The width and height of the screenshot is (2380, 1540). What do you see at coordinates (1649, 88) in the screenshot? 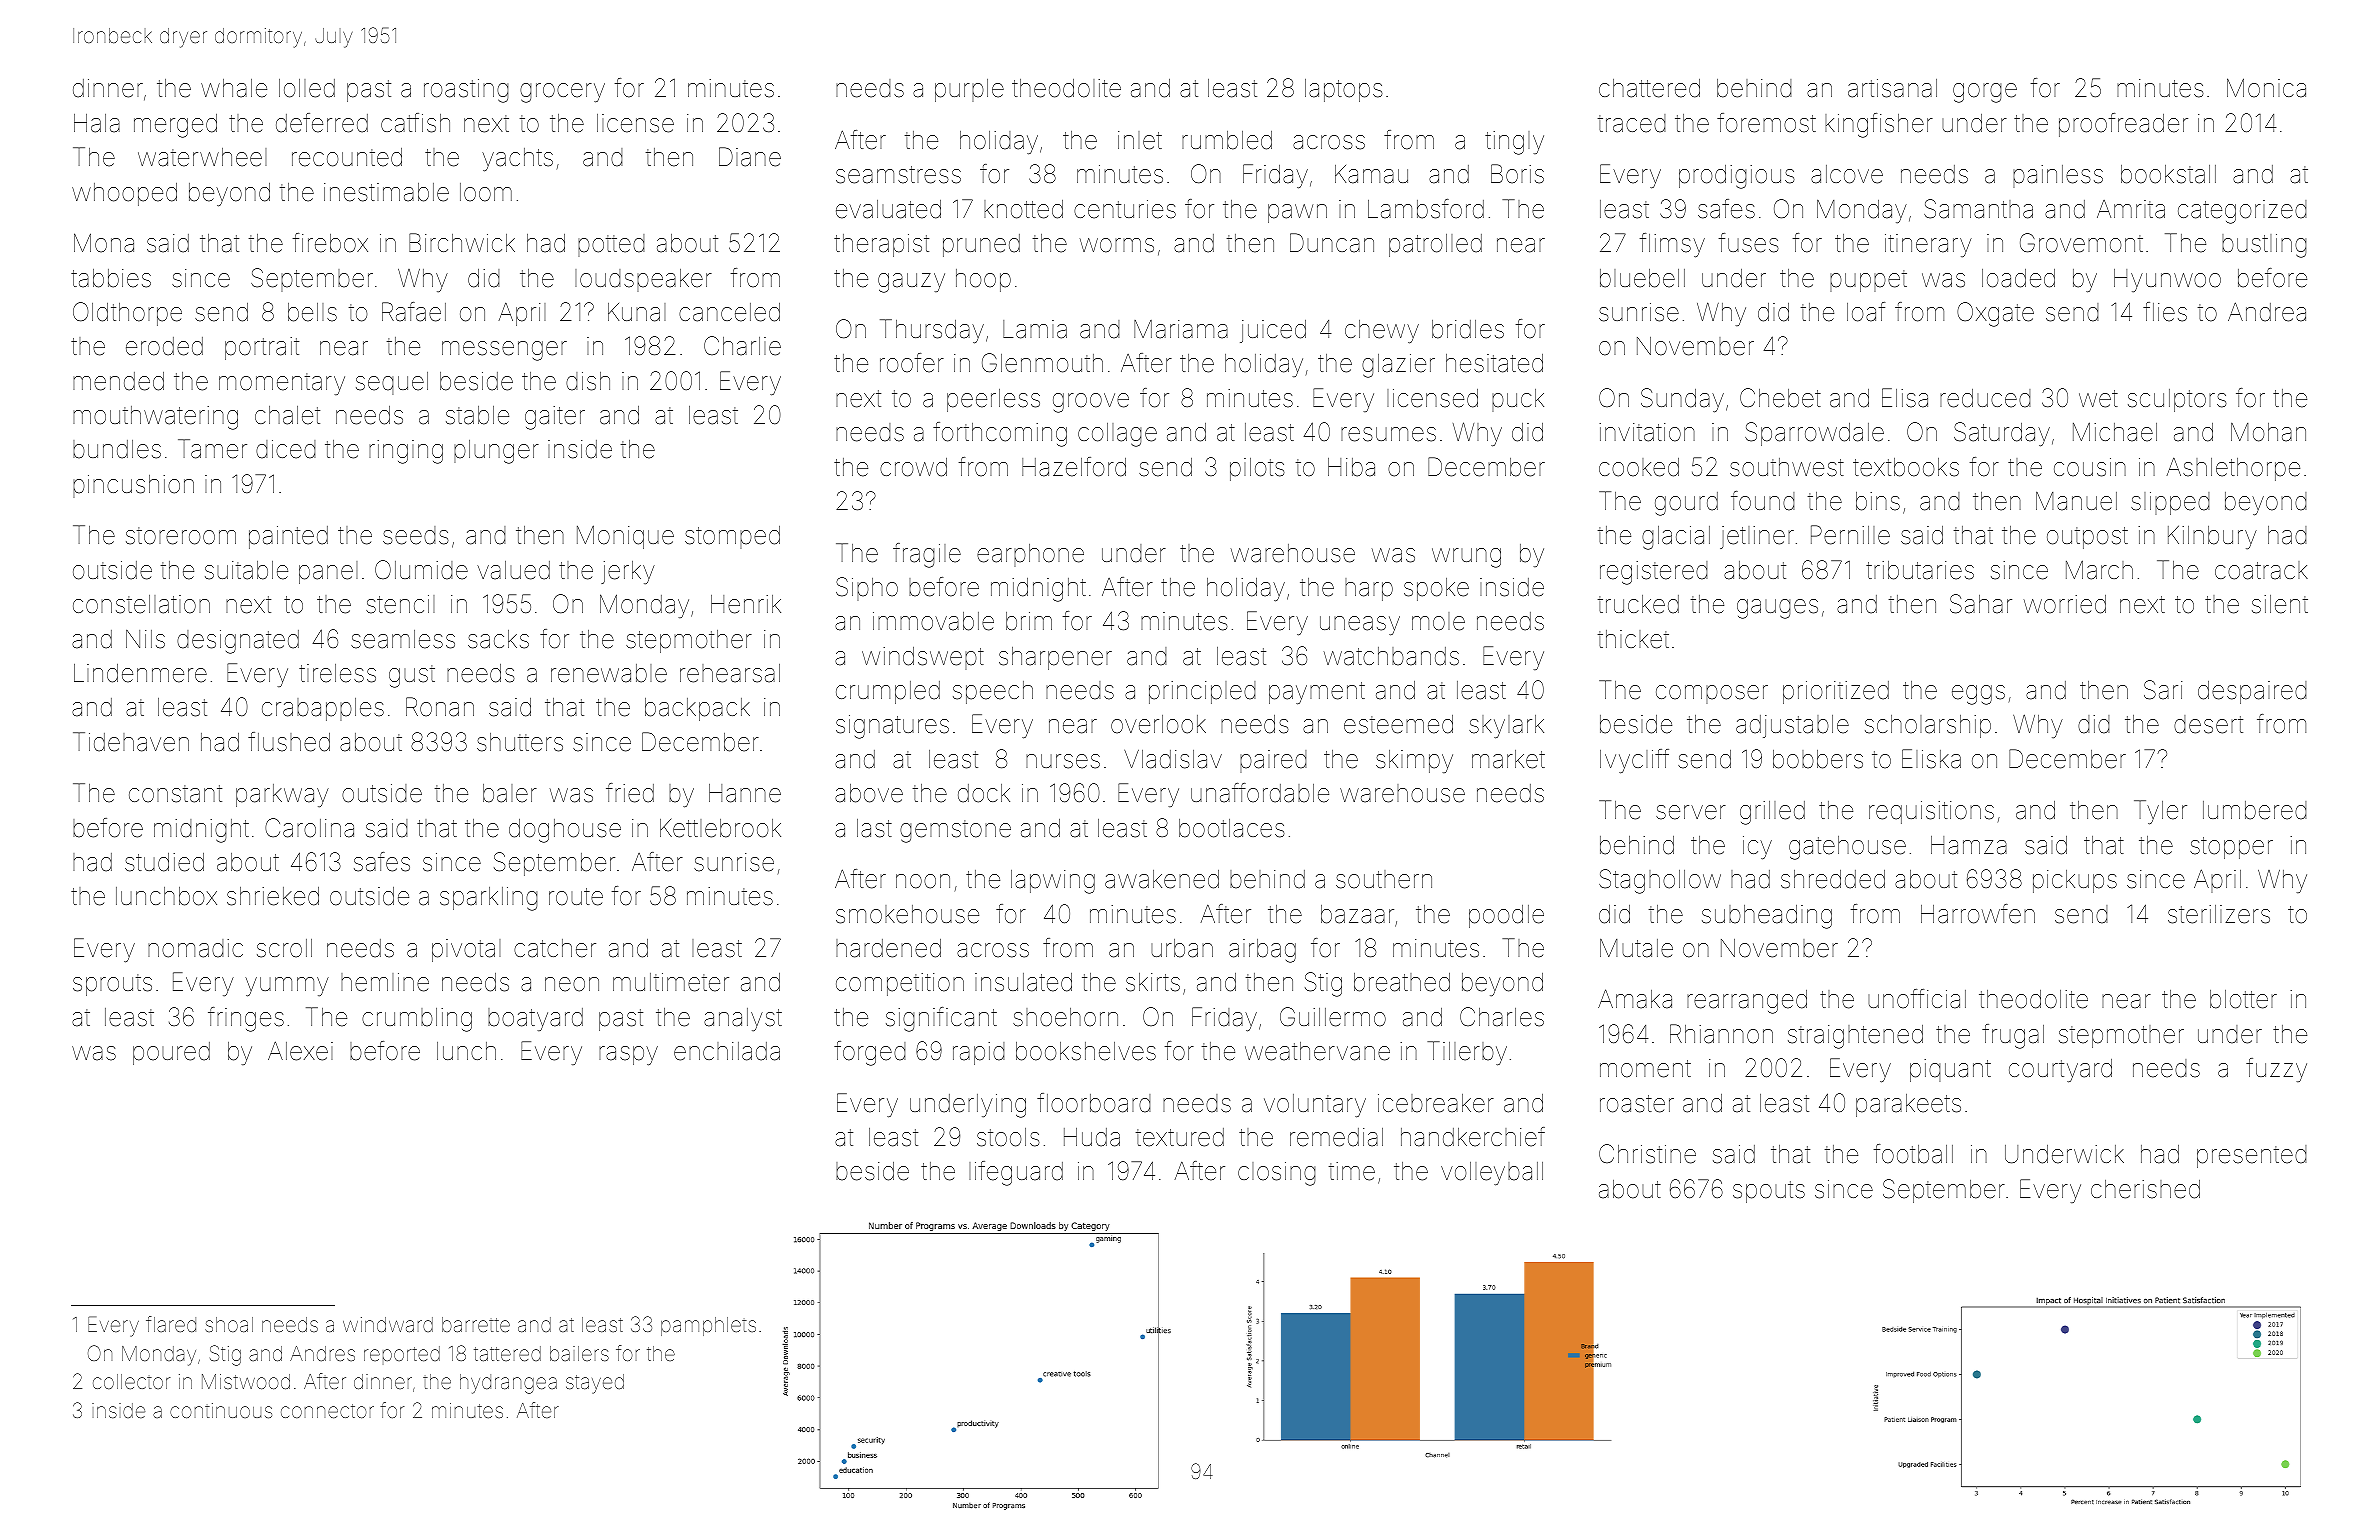
I see `chattered` at bounding box center [1649, 88].
